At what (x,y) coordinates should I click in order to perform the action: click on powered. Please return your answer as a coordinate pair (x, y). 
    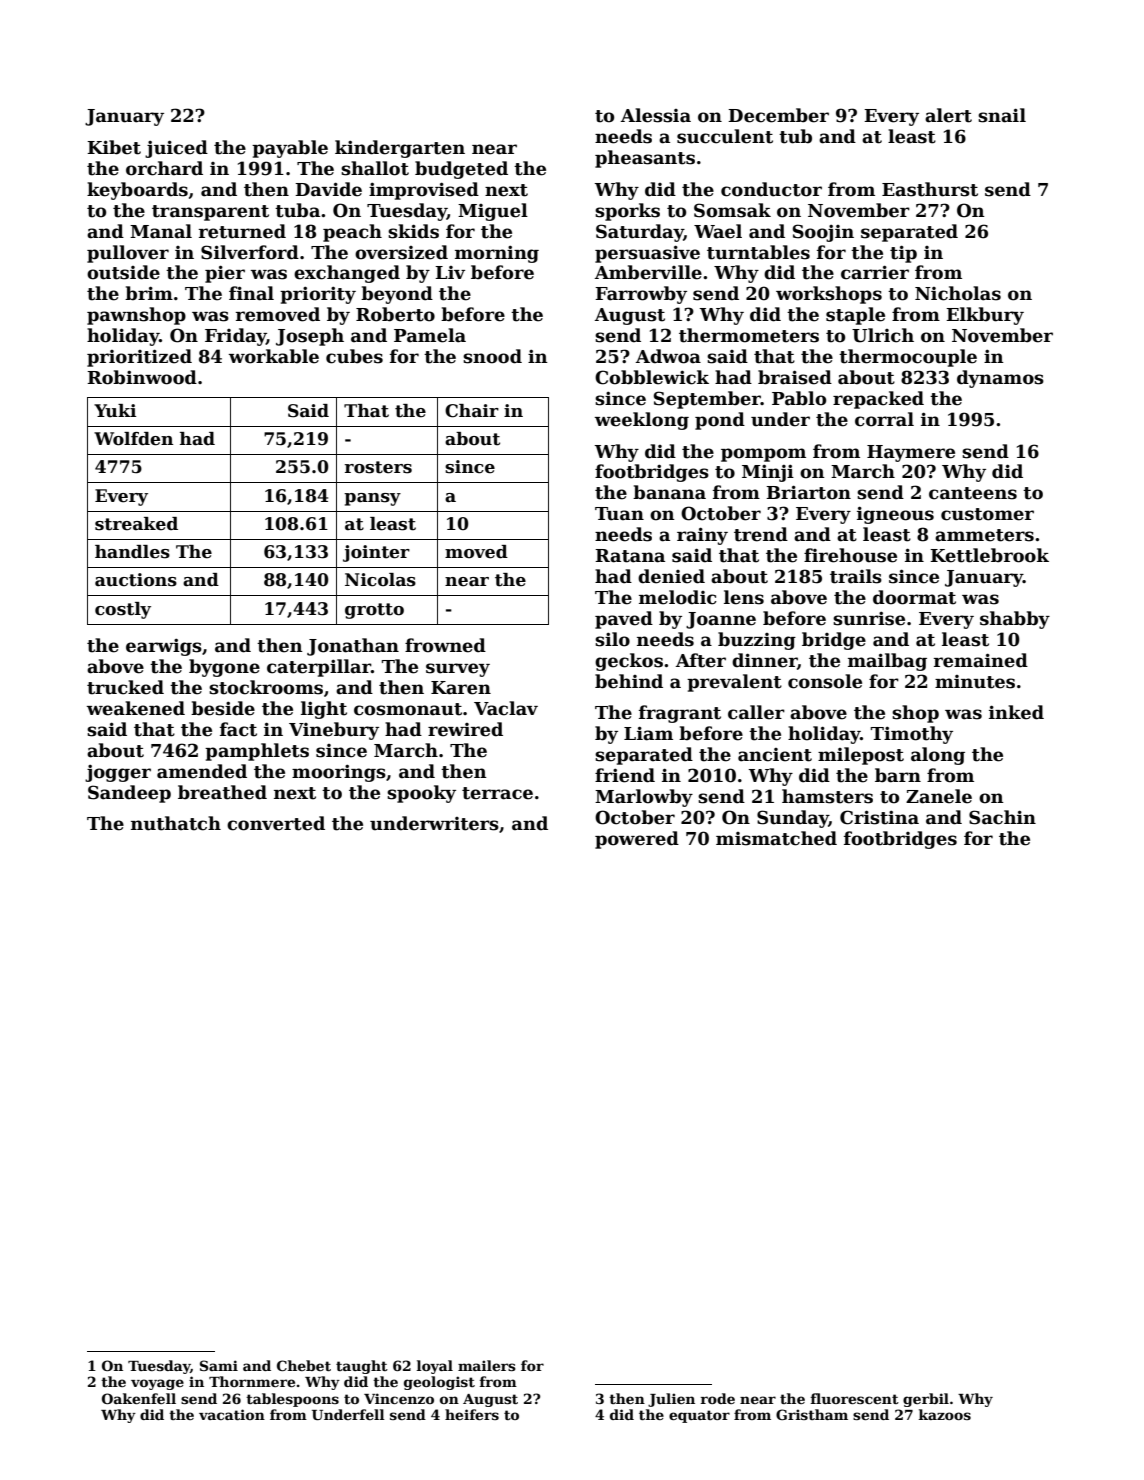
    Looking at the image, I should click on (637, 840).
